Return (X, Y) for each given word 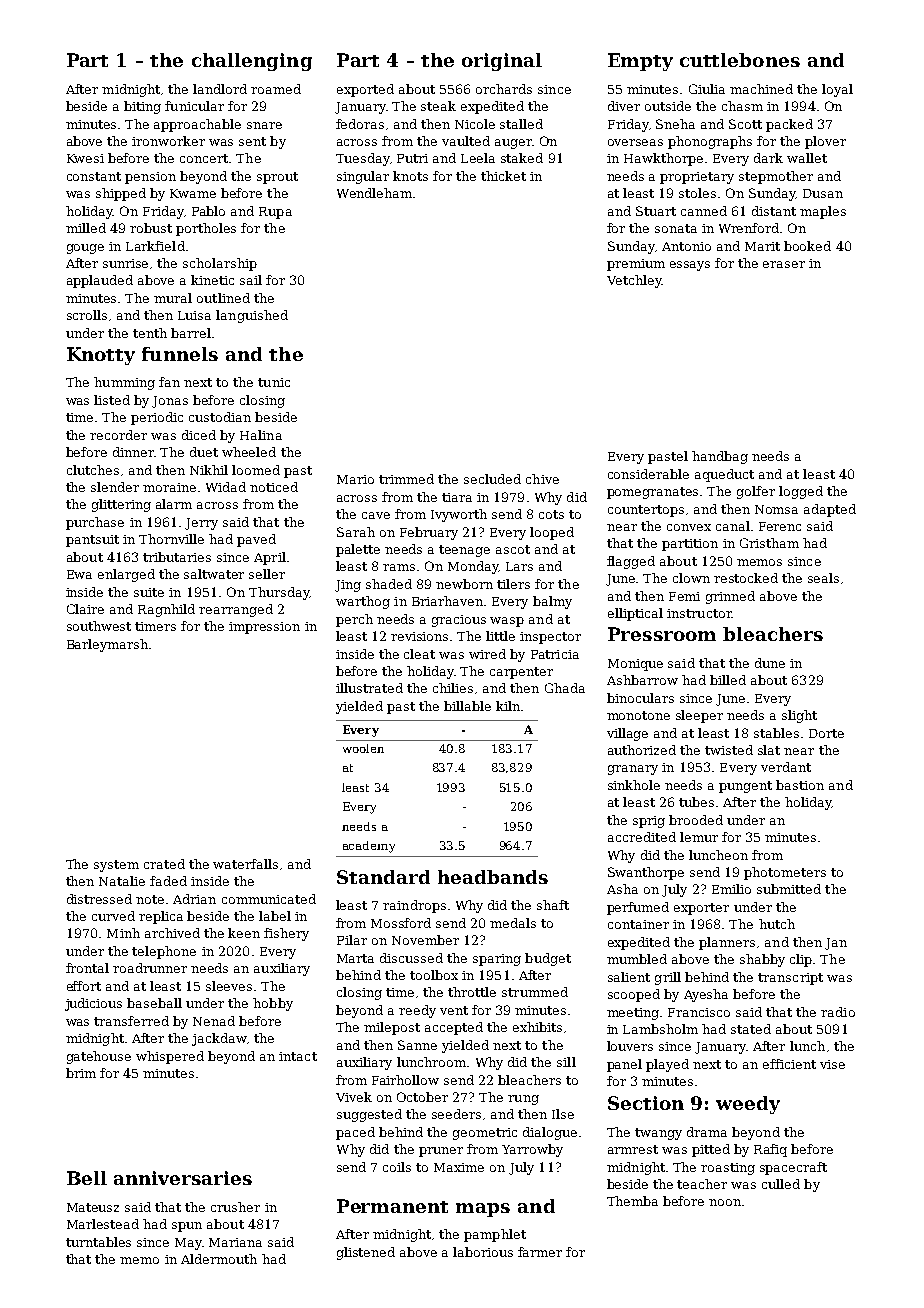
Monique (635, 665)
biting (142, 107)
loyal (837, 90)
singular (363, 177)
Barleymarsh (107, 645)
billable (467, 706)
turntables (98, 1242)
